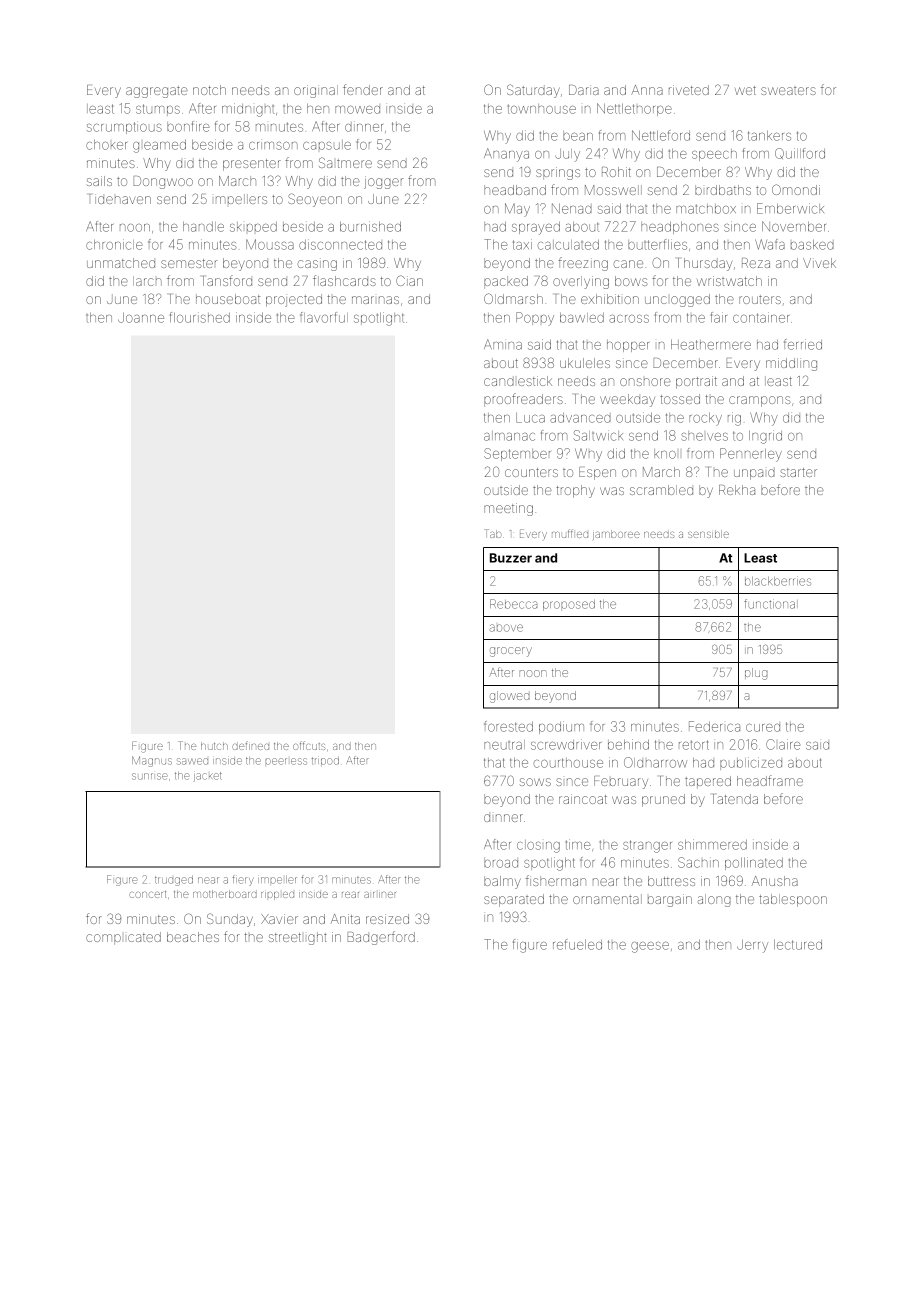 This document has height=1308, width=924. Describe the element at coordinates (324, 317) in the document. I see `flavorful` at that location.
